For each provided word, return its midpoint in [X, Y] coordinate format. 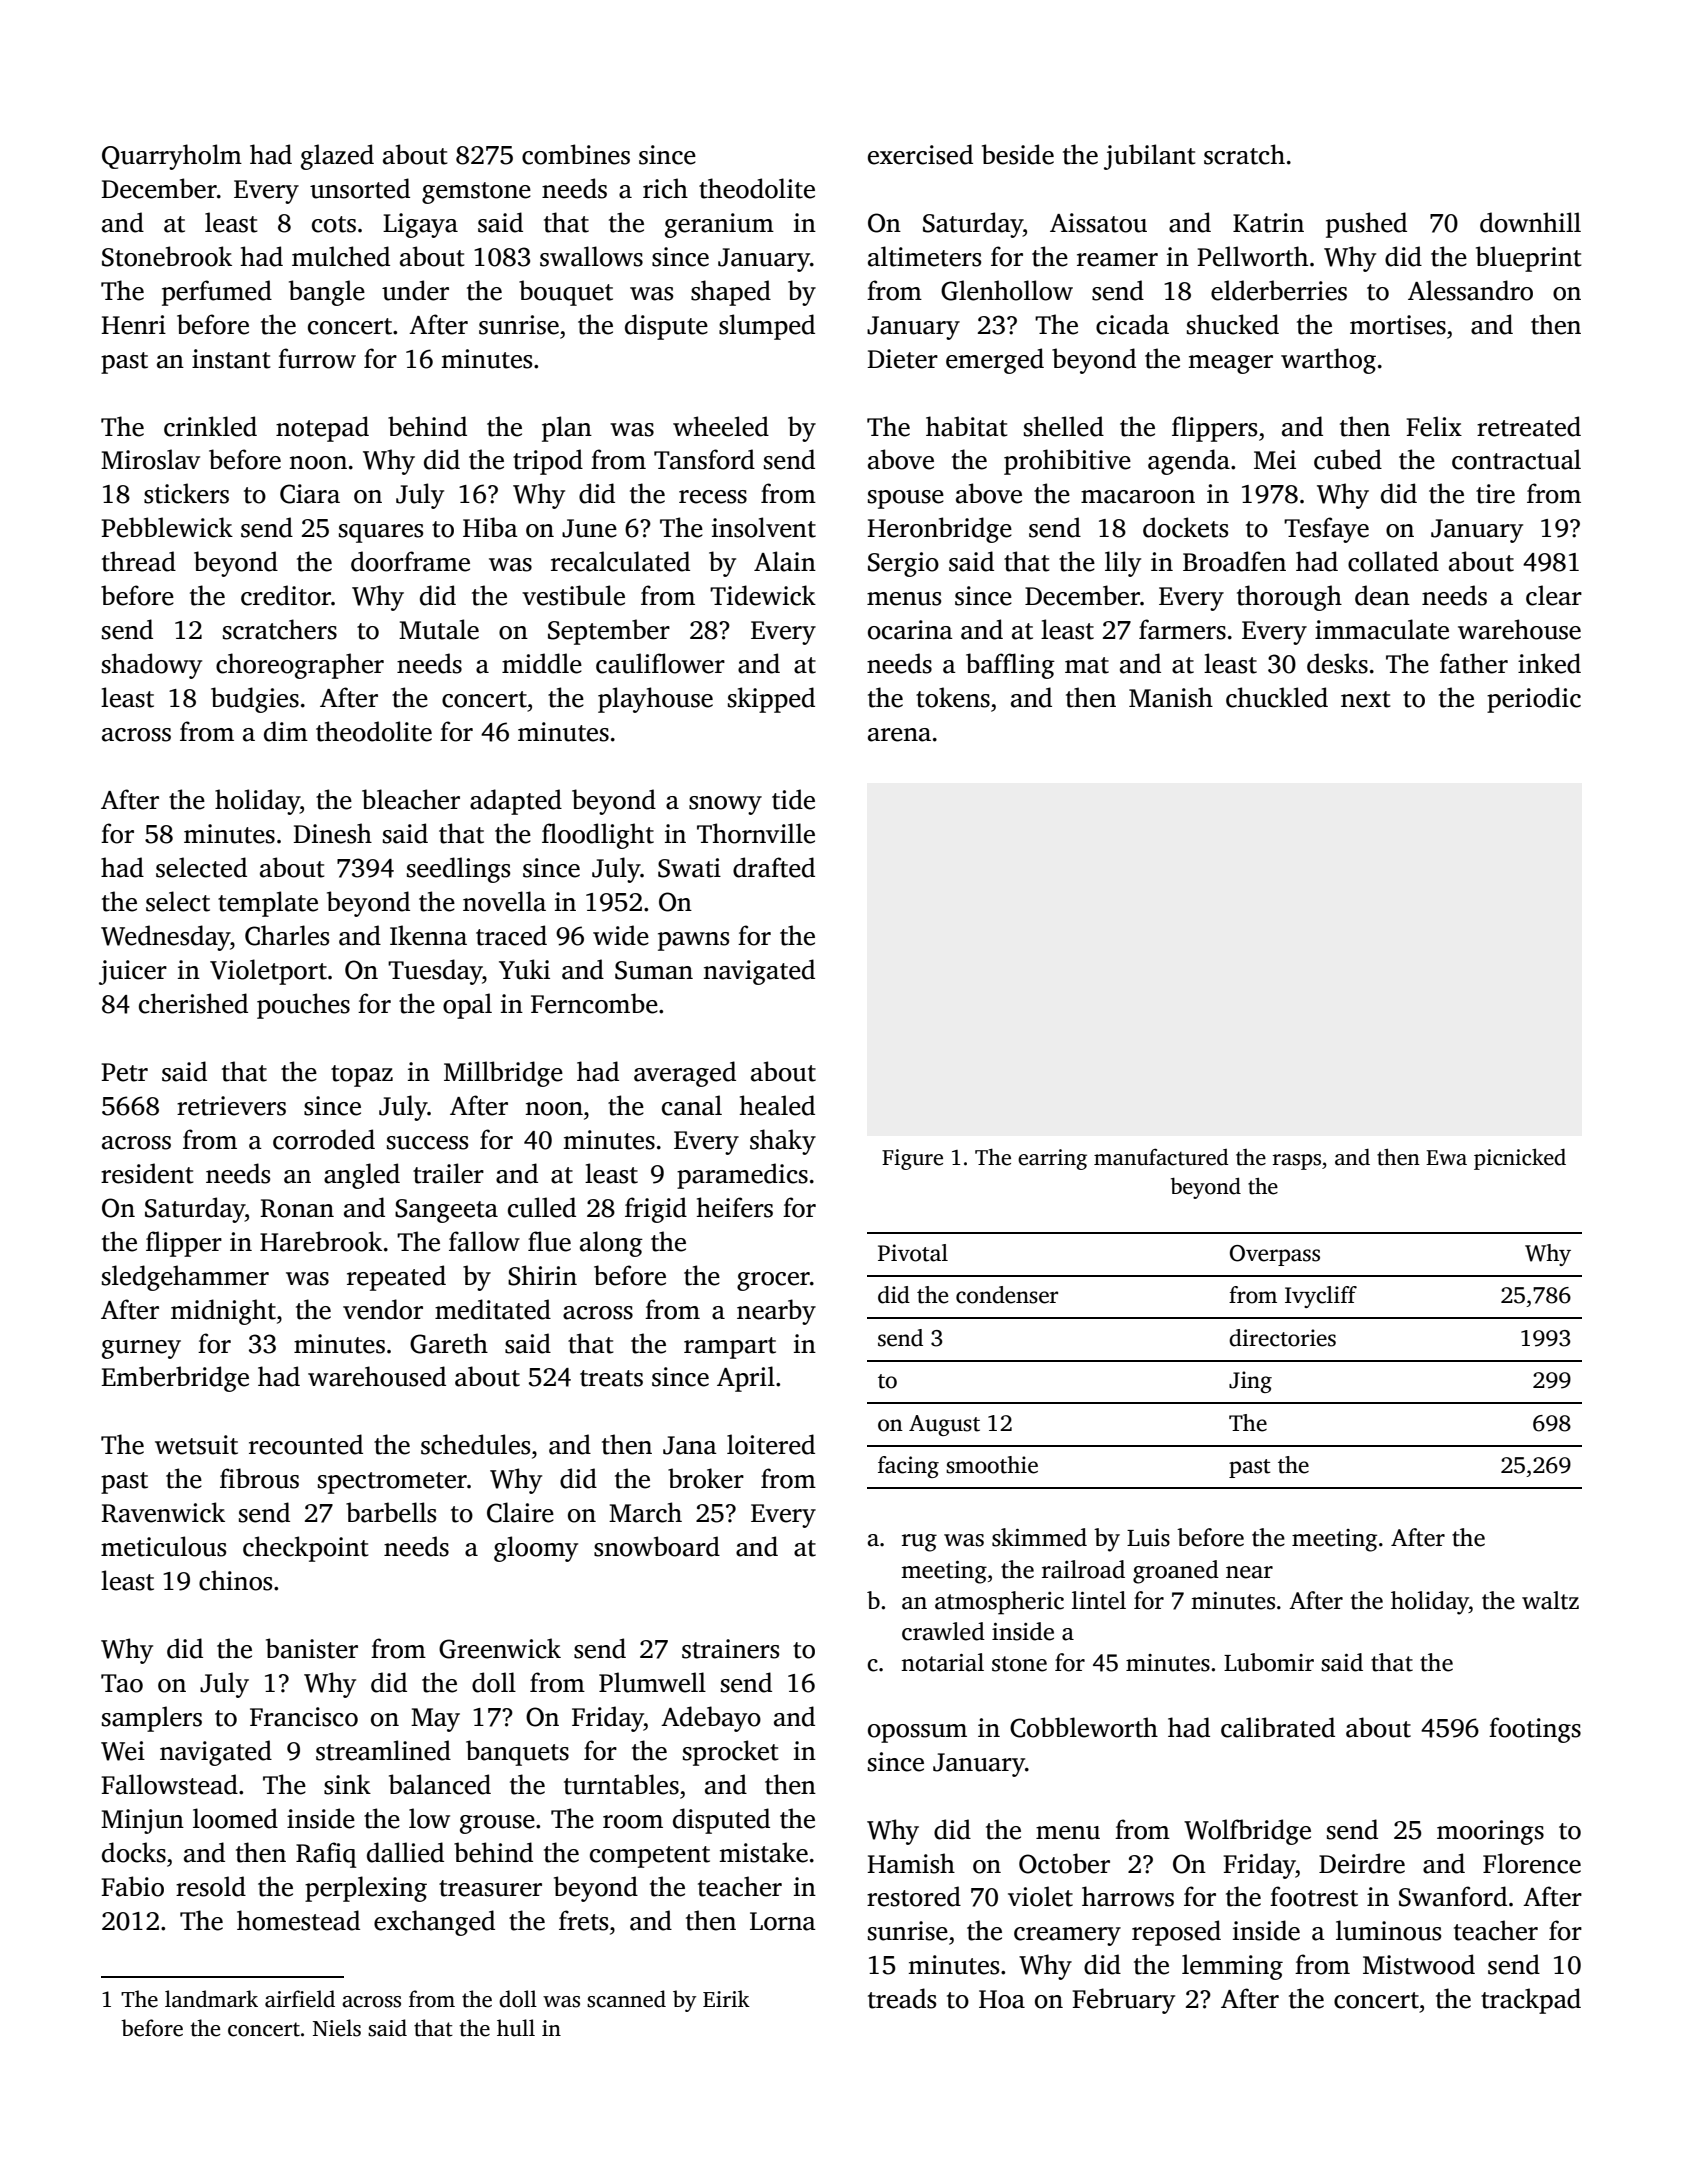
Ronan [297, 1208]
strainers [730, 1649]
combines [576, 154]
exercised [920, 154]
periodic [1534, 700]
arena [899, 735]
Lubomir [1269, 1662]
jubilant [1150, 157]
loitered [771, 1444]
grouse [497, 1824]
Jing [1250, 1382]
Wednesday [165, 938]
